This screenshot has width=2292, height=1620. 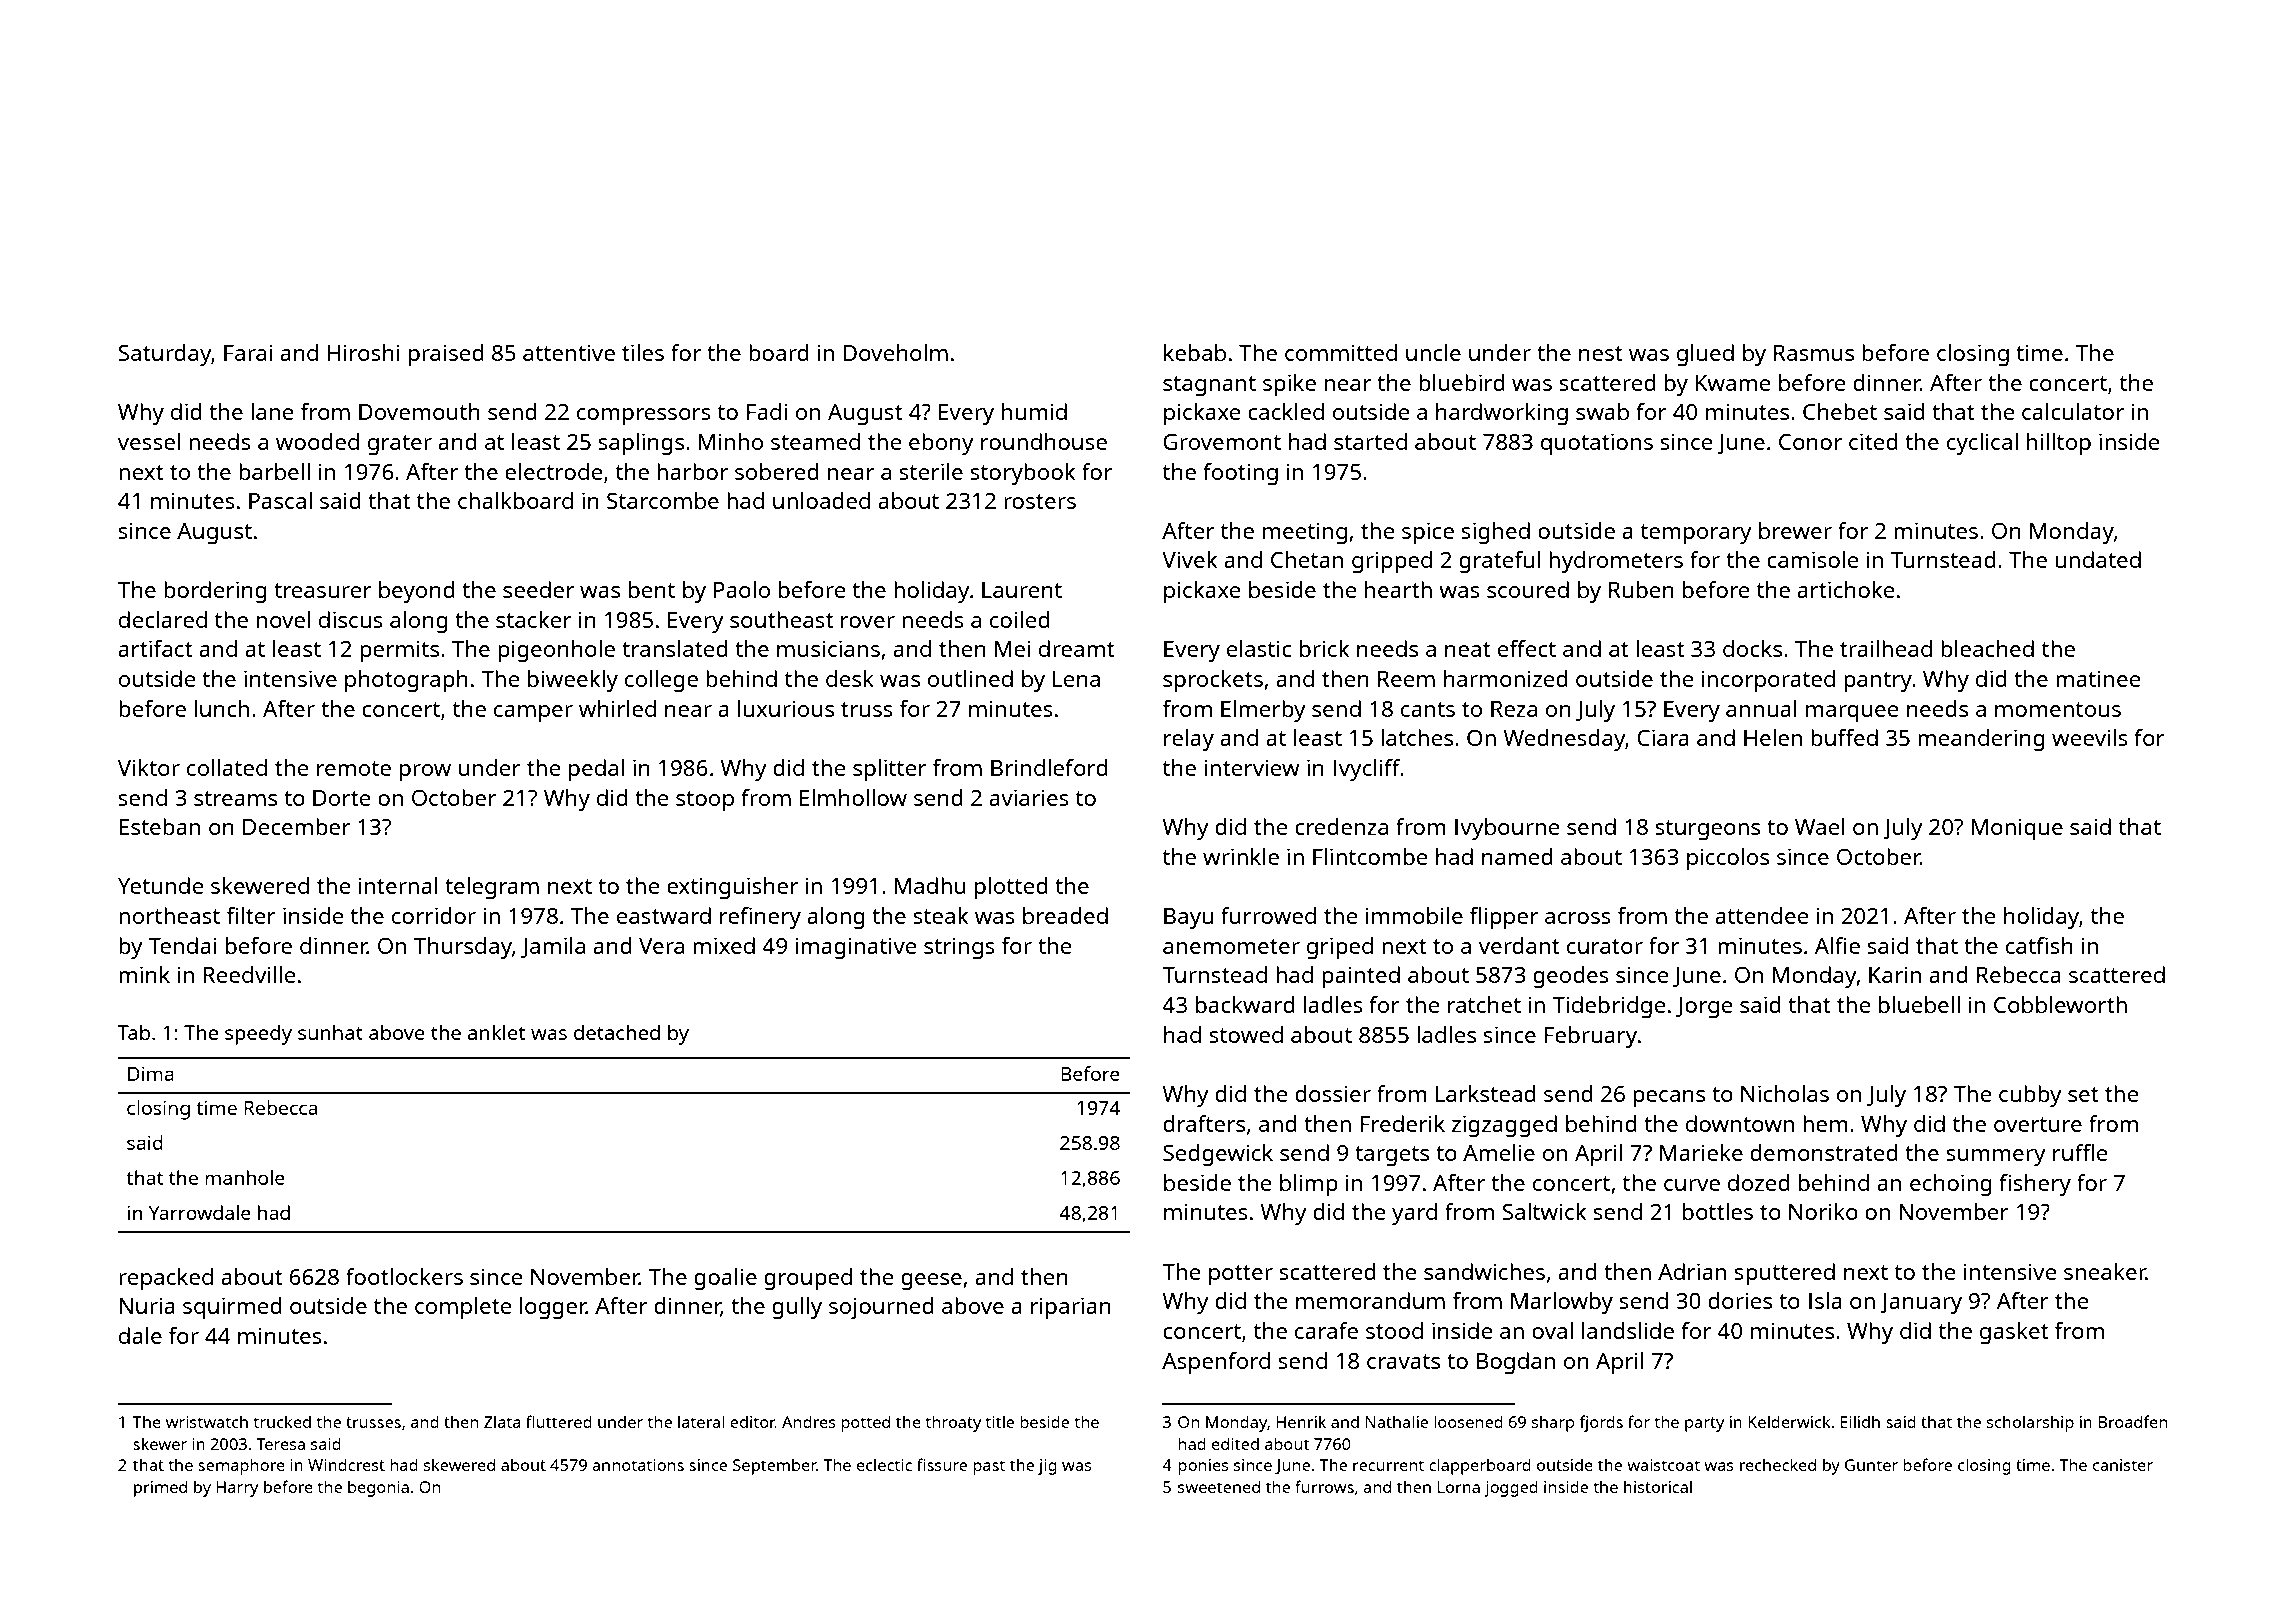 I want to click on Vivek, so click(x=1189, y=559).
